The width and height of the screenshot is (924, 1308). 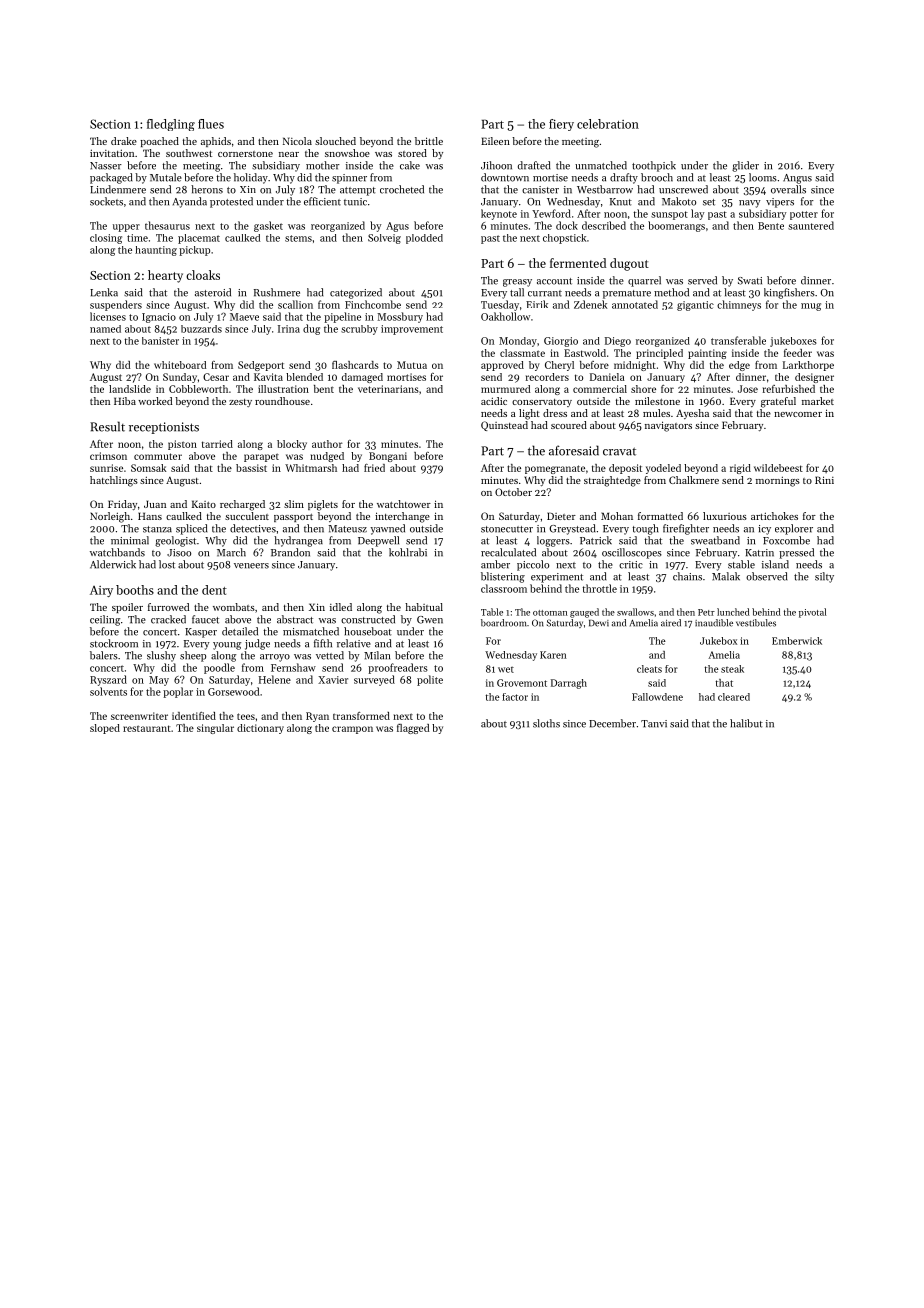 What do you see at coordinates (215, 729) in the screenshot?
I see `singular` at bounding box center [215, 729].
